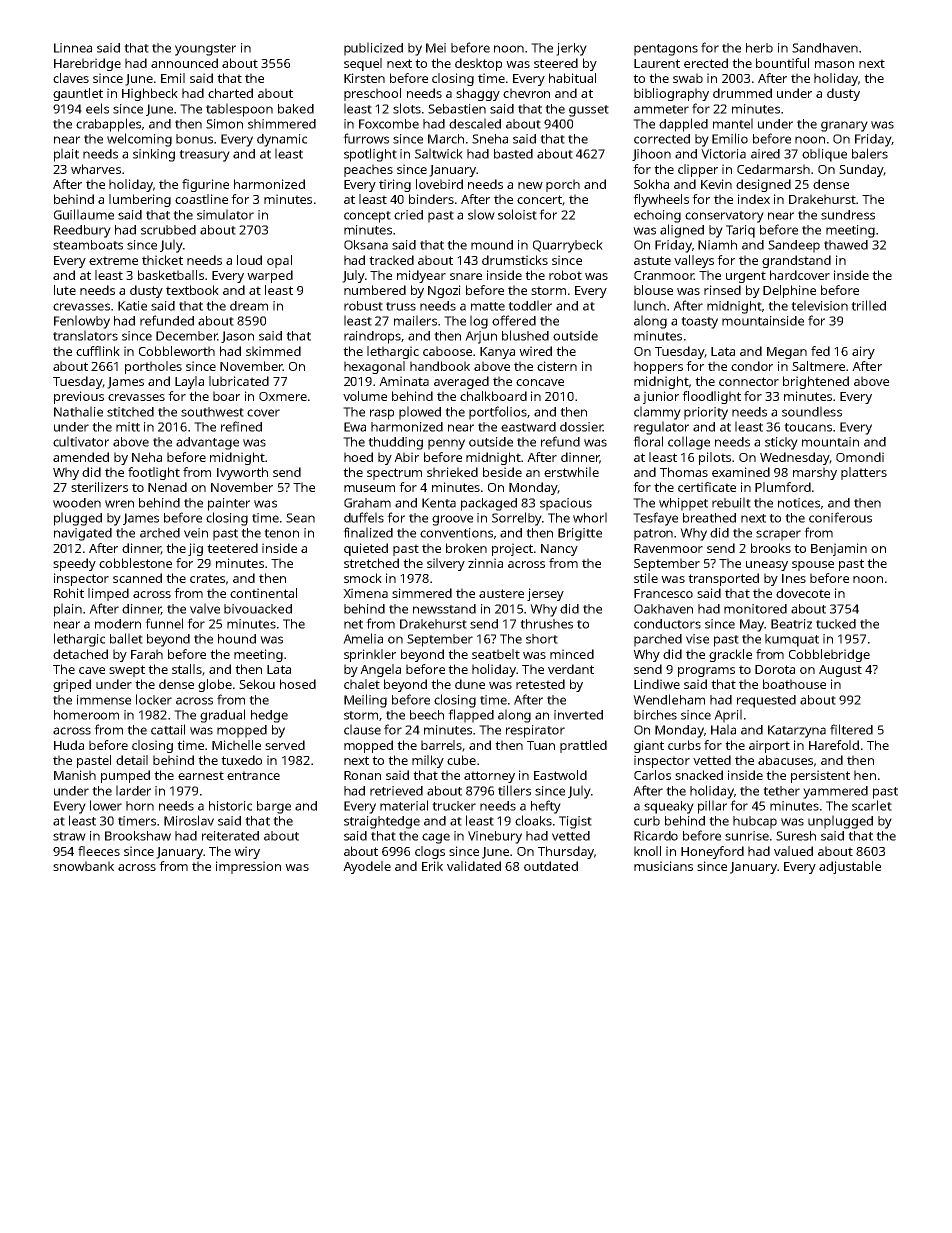 The height and width of the image is (1233, 952). I want to click on publicized, so click(373, 49).
